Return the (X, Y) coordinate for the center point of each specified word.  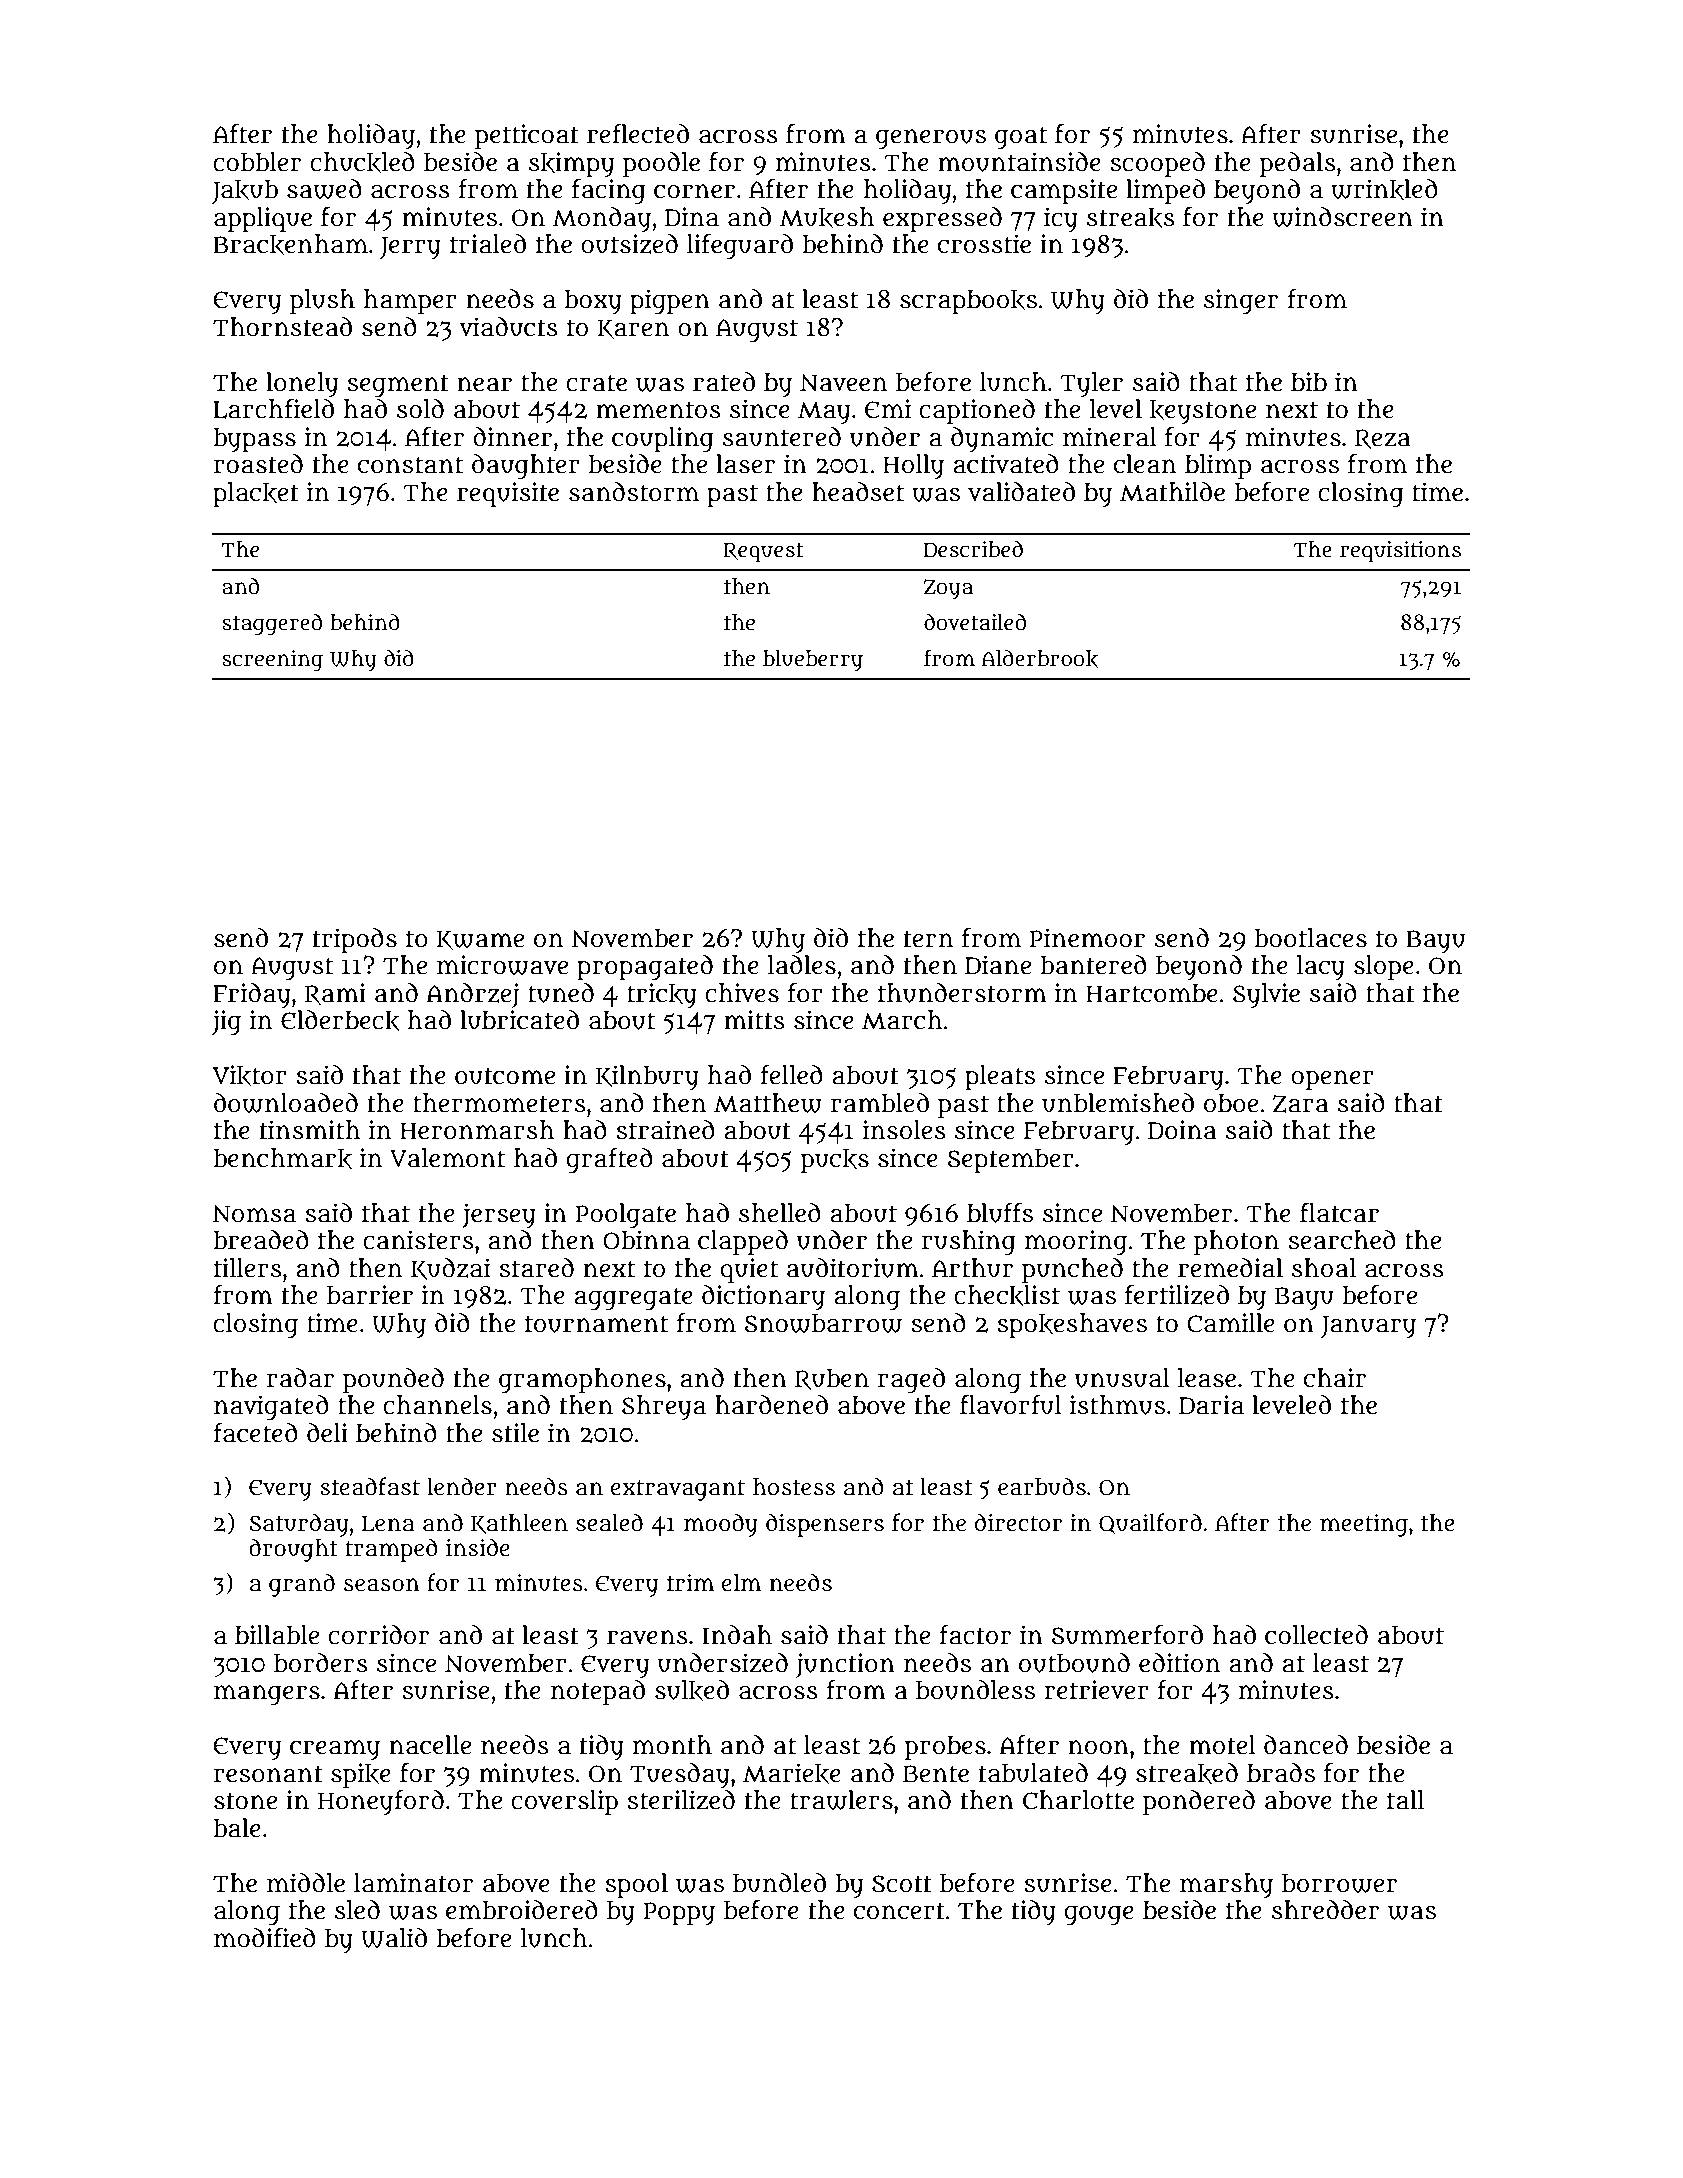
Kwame (480, 940)
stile (515, 1433)
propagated (645, 967)
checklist (1007, 1295)
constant (410, 465)
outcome (505, 1076)
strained (665, 1130)
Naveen (843, 383)
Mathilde (1172, 492)
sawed (324, 189)
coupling (663, 439)
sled (357, 1910)
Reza (1383, 439)
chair (1335, 1378)
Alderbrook (1040, 658)
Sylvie (1266, 995)
